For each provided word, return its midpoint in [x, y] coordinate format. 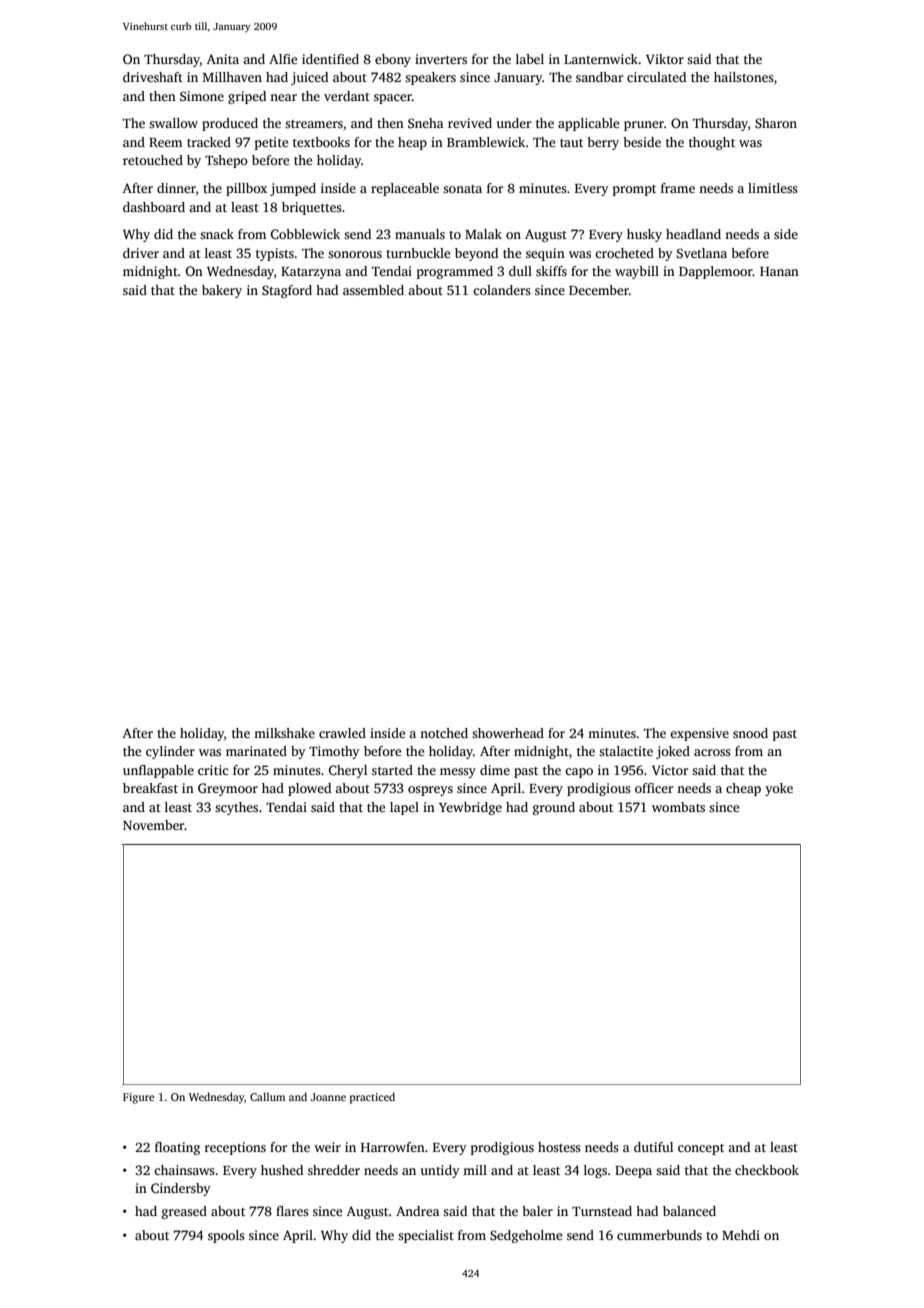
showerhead [508, 733]
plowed [309, 789]
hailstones [744, 77]
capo [579, 773]
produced [230, 124]
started [392, 770]
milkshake [284, 733]
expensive [699, 734]
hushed [282, 1170]
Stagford [287, 291]
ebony [393, 60]
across [712, 752]
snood [750, 733]
